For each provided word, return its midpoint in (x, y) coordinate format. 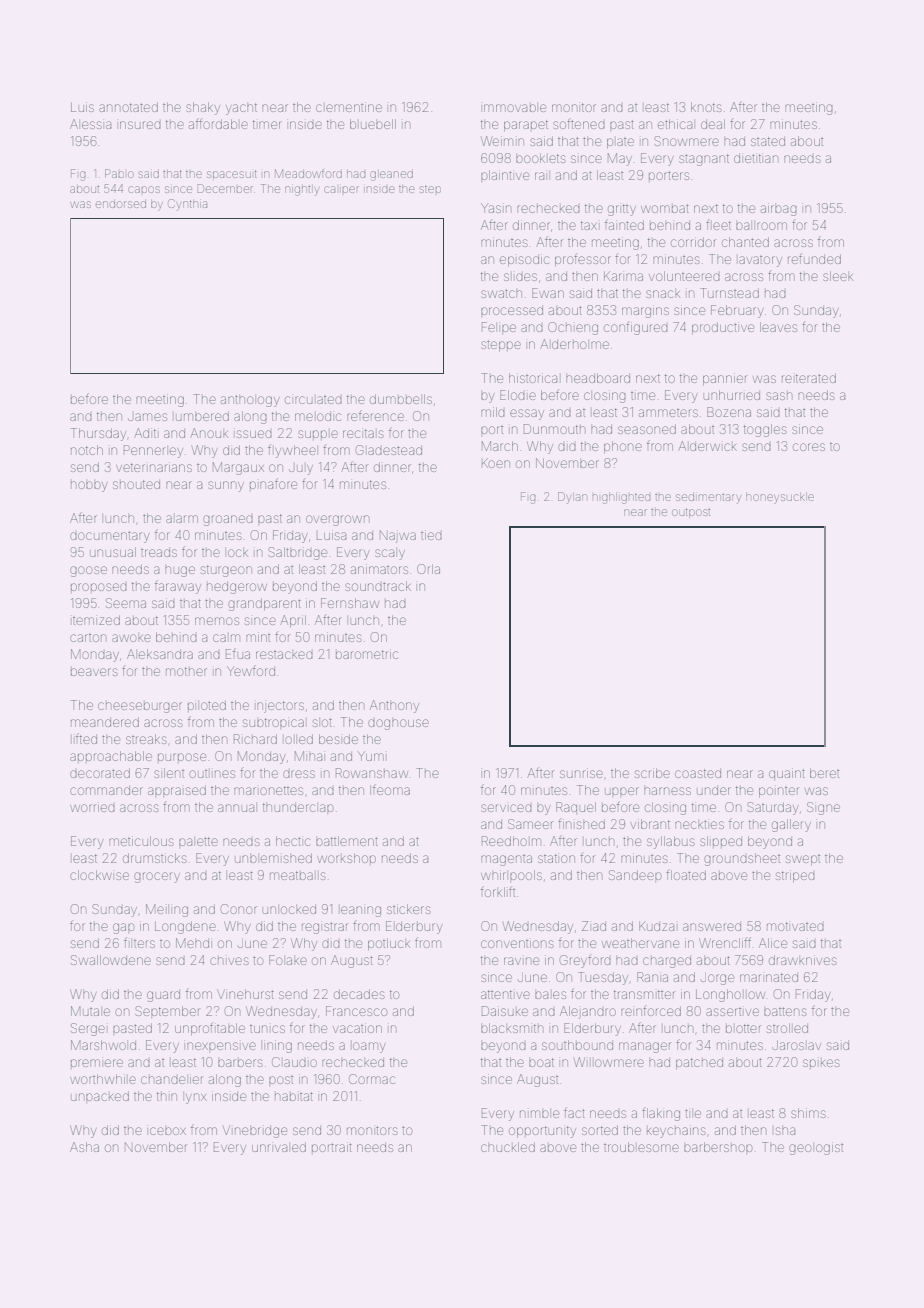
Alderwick (707, 446)
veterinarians (154, 467)
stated (768, 141)
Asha (84, 1147)
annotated (128, 107)
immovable (515, 108)
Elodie (518, 395)
